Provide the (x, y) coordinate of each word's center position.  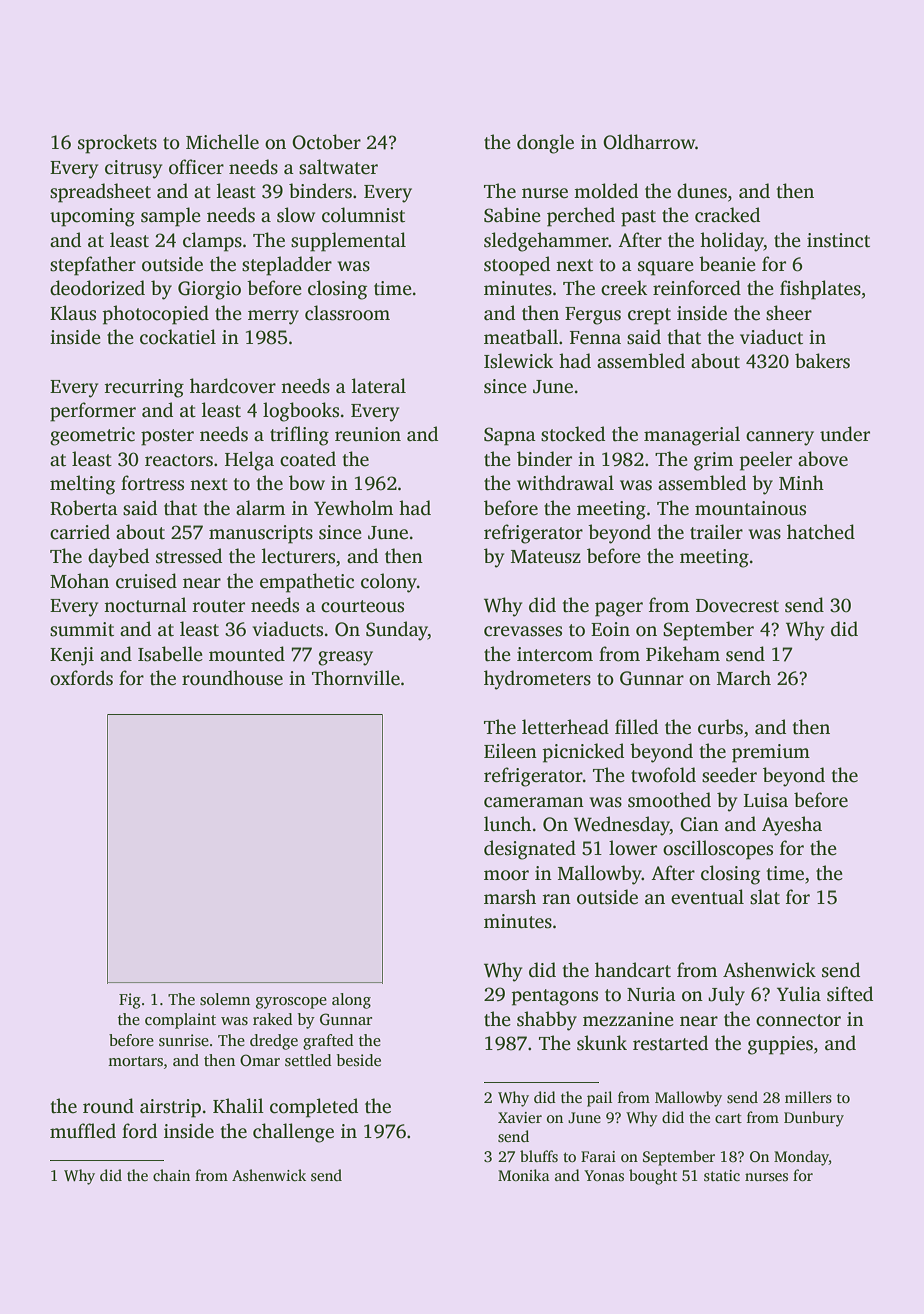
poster (167, 437)
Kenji (72, 656)
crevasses (523, 631)
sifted (850, 994)
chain (171, 1175)
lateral (379, 386)
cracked (727, 215)
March (744, 678)
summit (82, 629)
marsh (510, 897)
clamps (212, 242)
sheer (789, 313)
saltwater (338, 167)
